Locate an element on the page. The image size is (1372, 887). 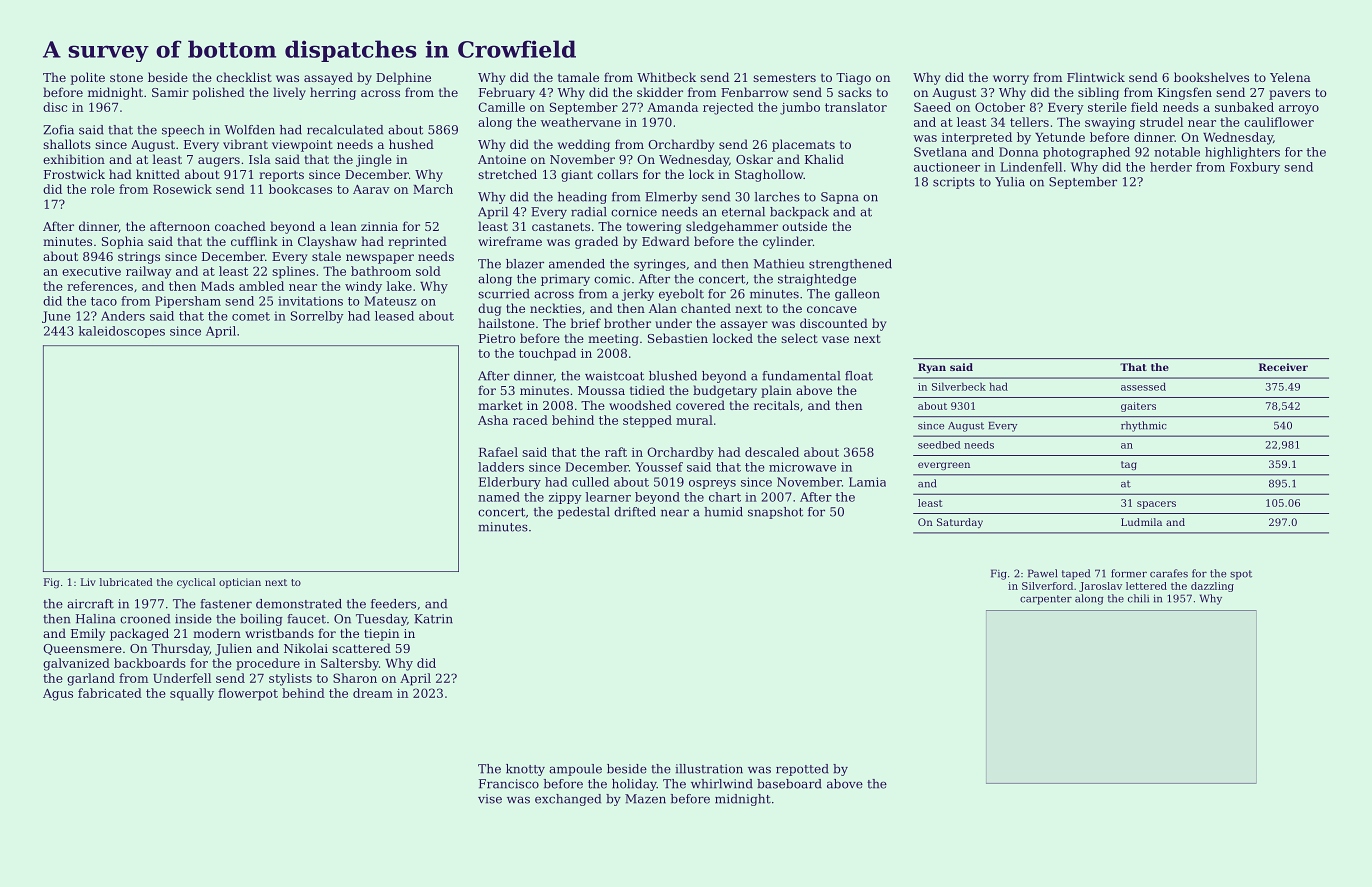
demonstrated is located at coordinates (299, 604).
